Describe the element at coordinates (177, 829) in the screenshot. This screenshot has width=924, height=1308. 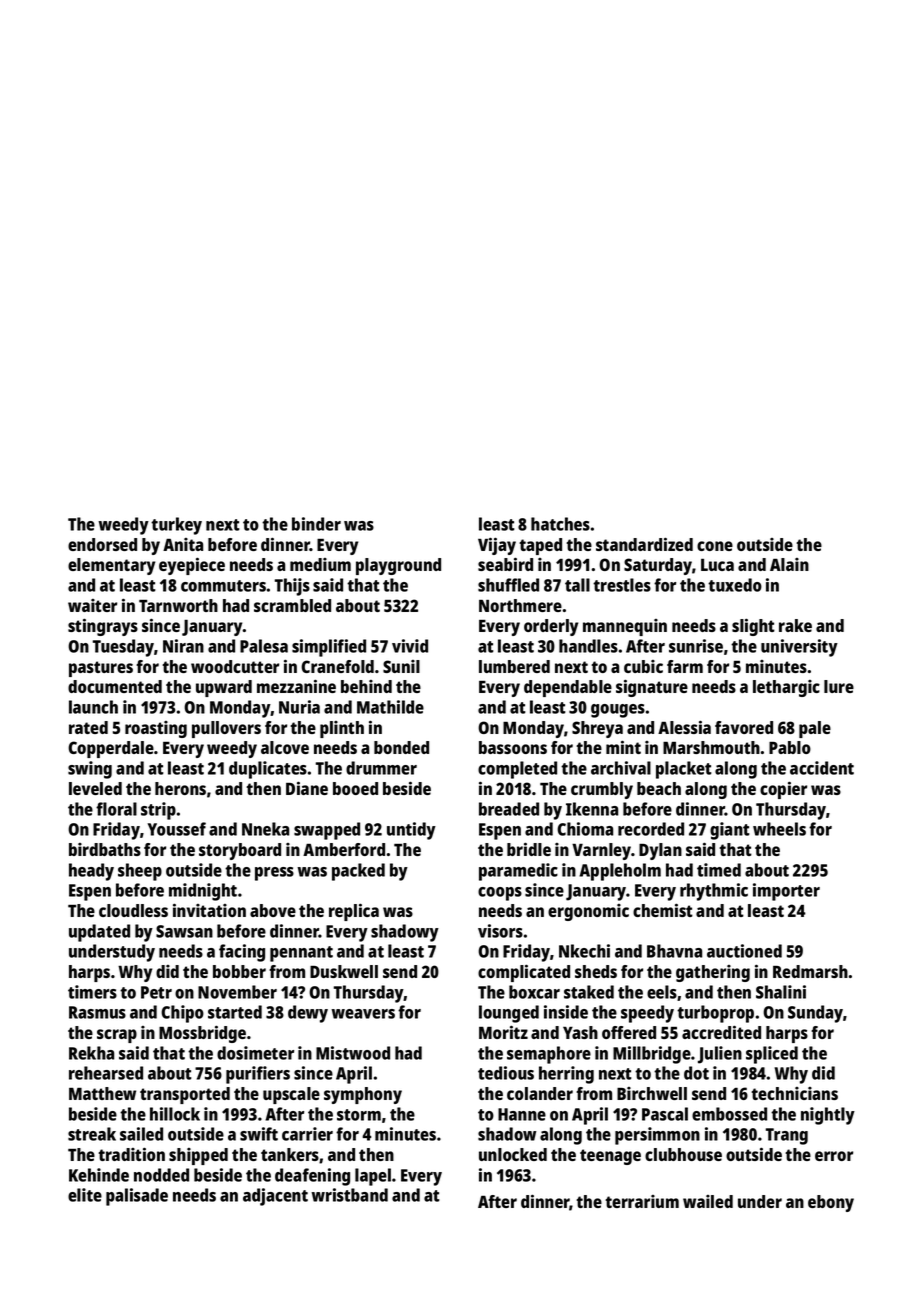
I see `Youssef` at that location.
